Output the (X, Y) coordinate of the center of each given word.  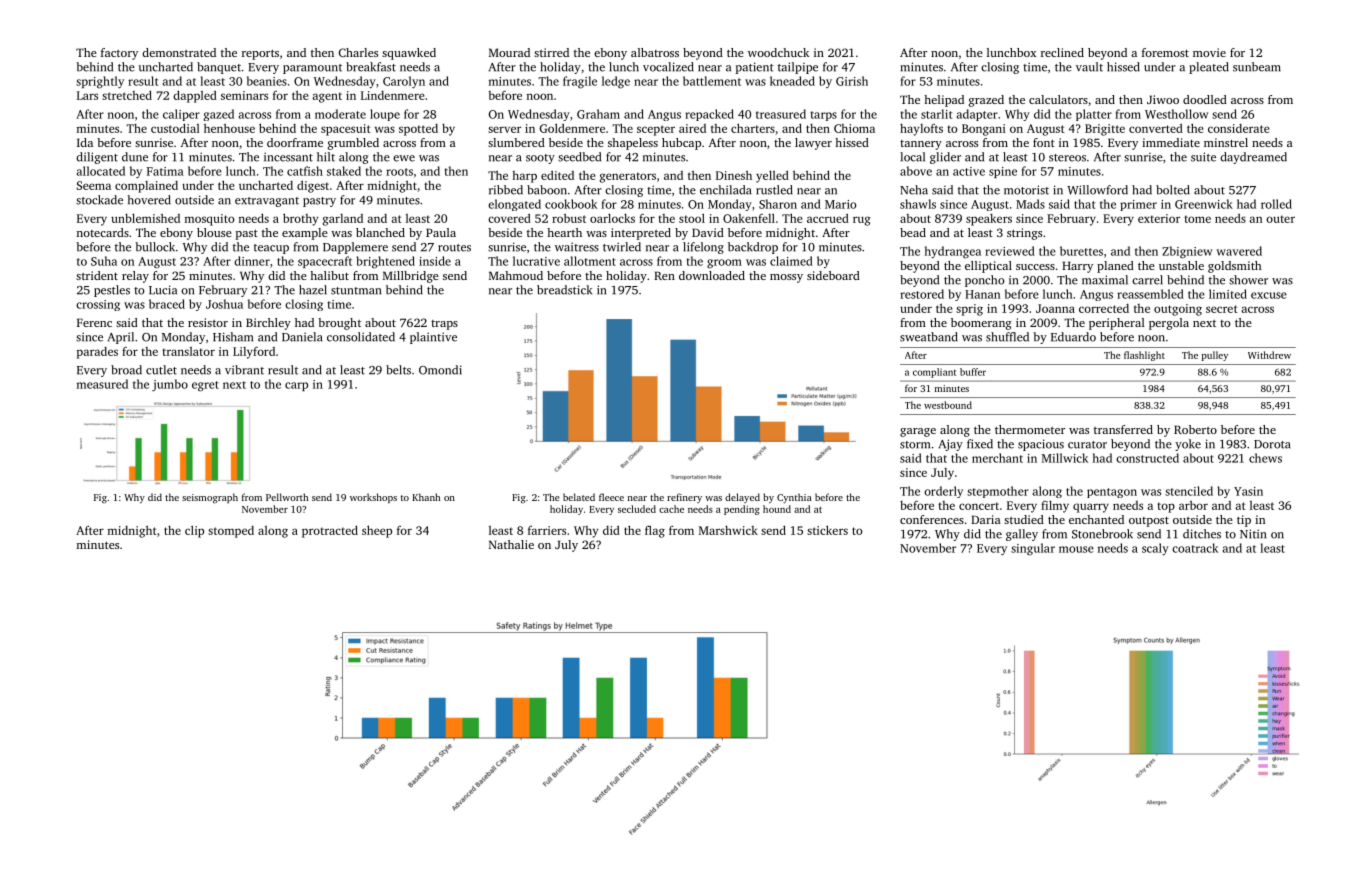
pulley (1215, 356)
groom (724, 264)
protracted (330, 531)
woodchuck (778, 52)
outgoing (1178, 310)
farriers (547, 530)
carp (296, 386)
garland (342, 220)
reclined (1062, 52)
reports (260, 54)
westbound (948, 405)
